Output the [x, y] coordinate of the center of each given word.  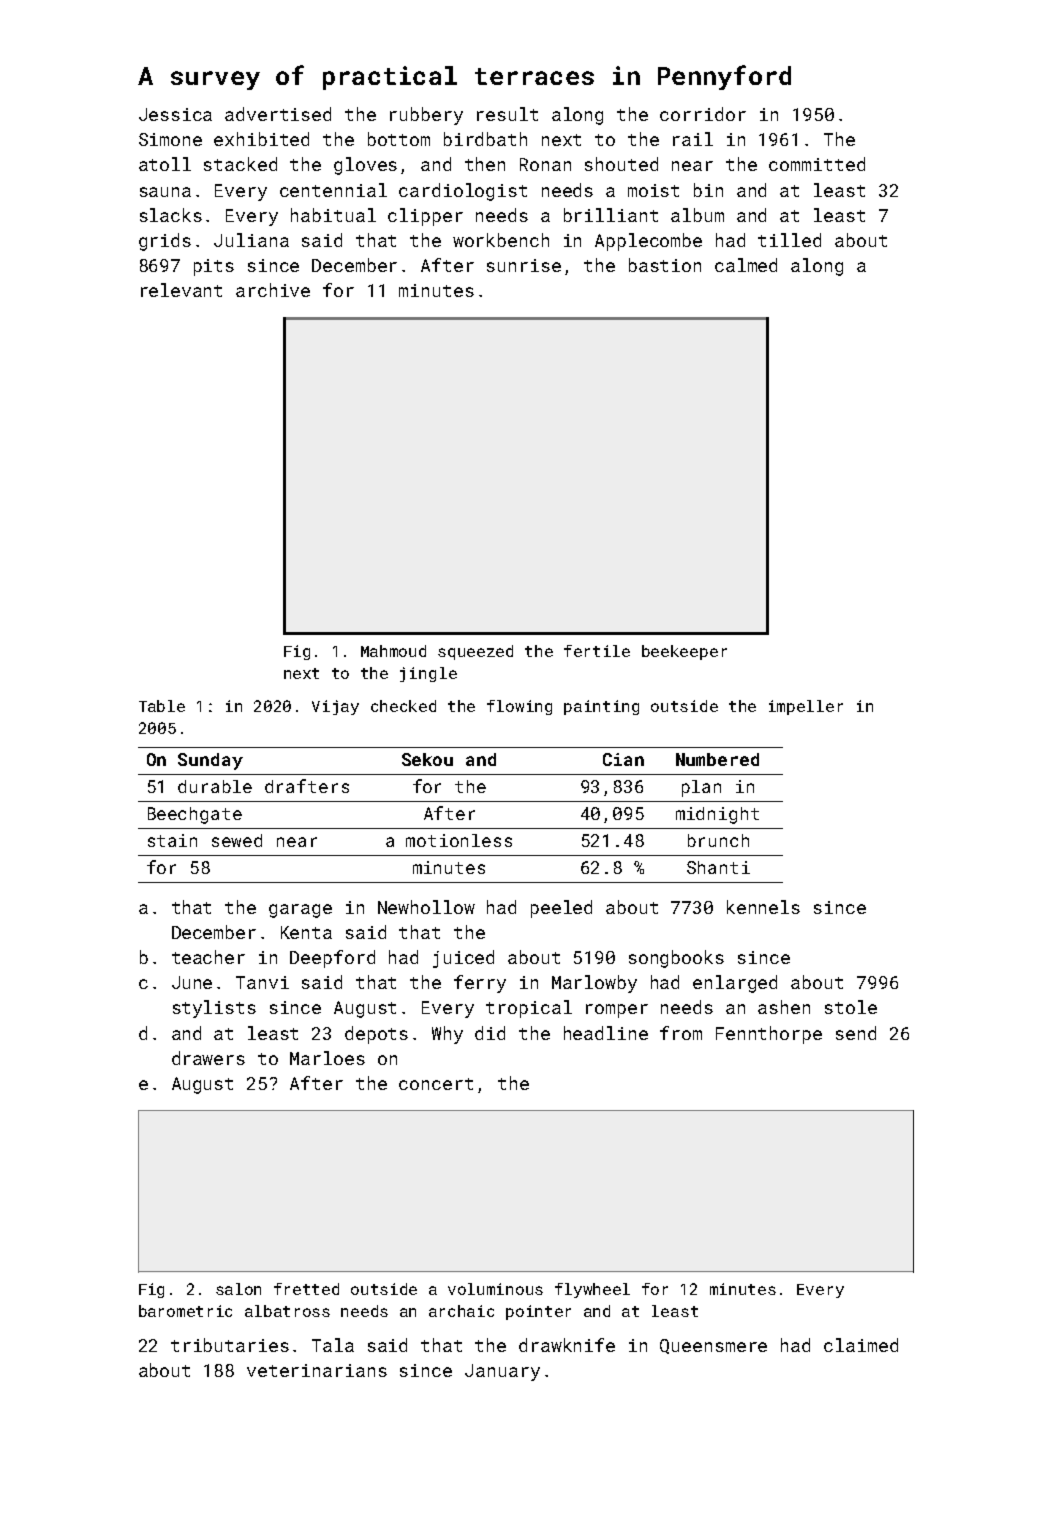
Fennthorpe [769, 1035]
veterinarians [317, 1370]
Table [162, 706]
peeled [561, 909]
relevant [181, 290]
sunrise [524, 265]
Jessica [175, 114]
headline [606, 1033]
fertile [597, 651]
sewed [237, 840]
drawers [208, 1058]
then [485, 164]
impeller [806, 707]
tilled [789, 240]
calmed [746, 265]
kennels [763, 907]
